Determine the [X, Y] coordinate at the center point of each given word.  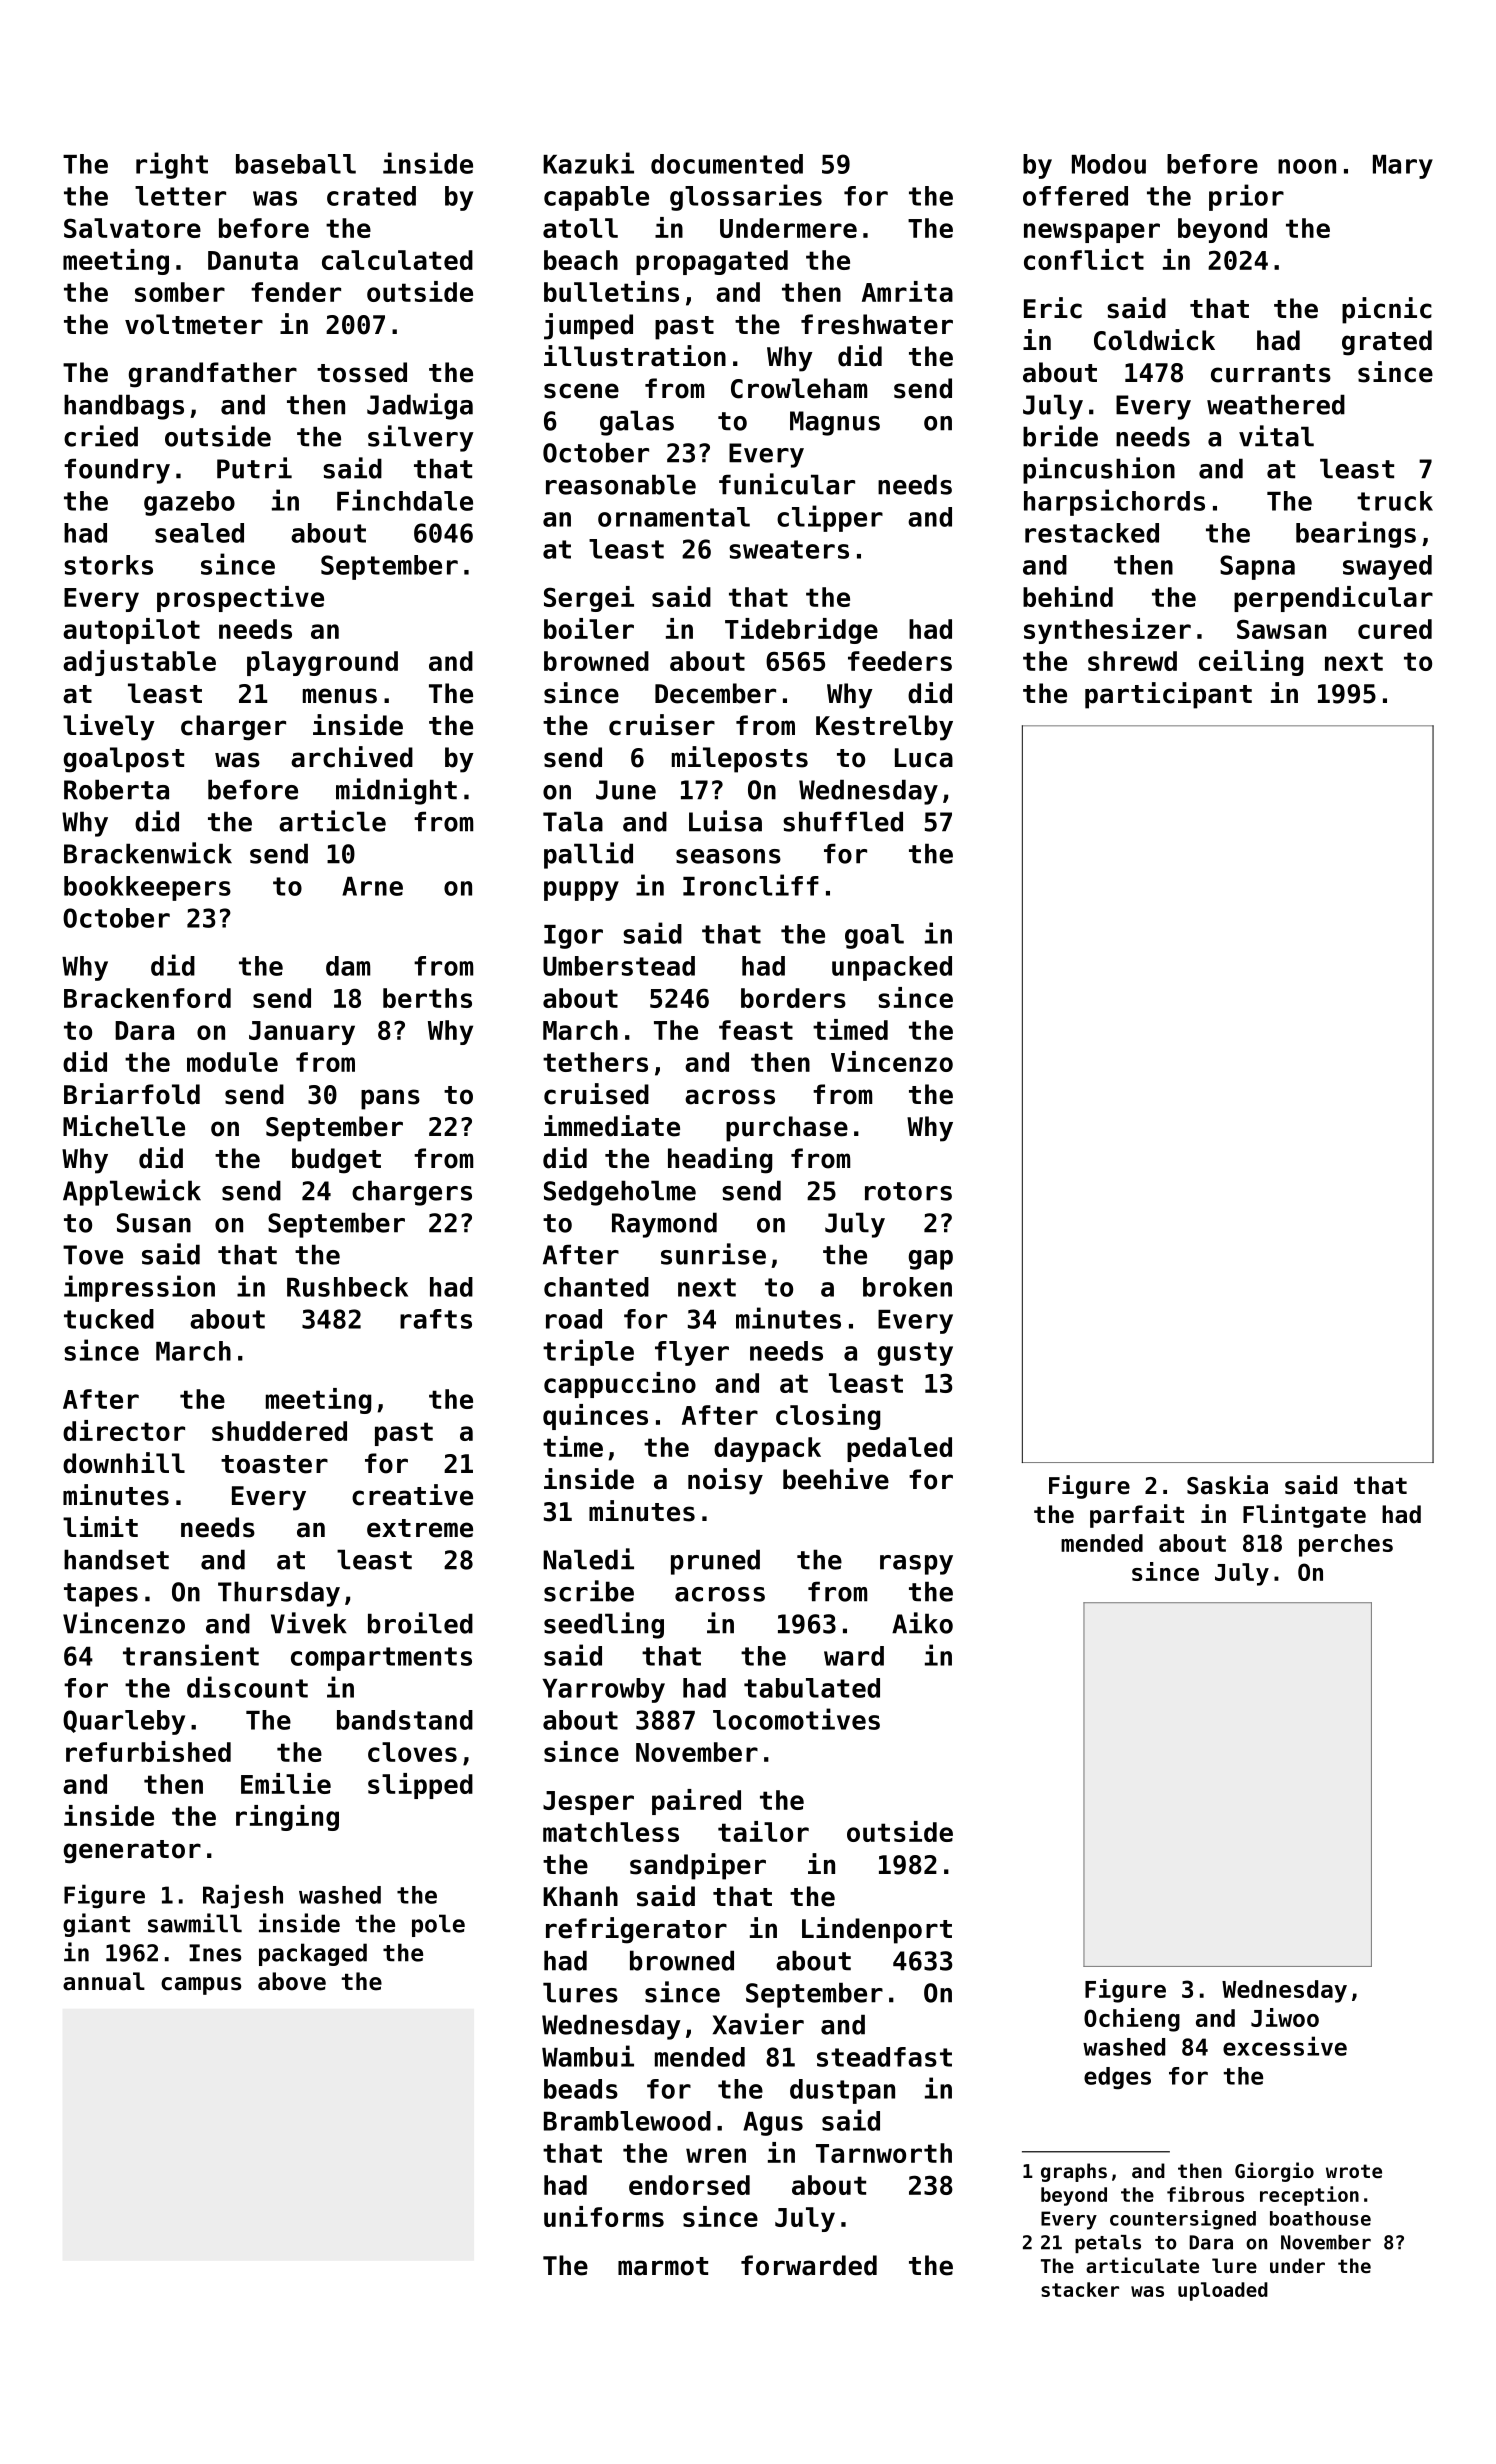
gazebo [189, 503]
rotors [908, 1191]
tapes [101, 1595]
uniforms [604, 2216]
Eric [1053, 308]
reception [1309, 2196]
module [232, 1062]
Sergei [589, 599]
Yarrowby [603, 1690]
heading [720, 1160]
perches [1346, 1545]
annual [104, 1981]
